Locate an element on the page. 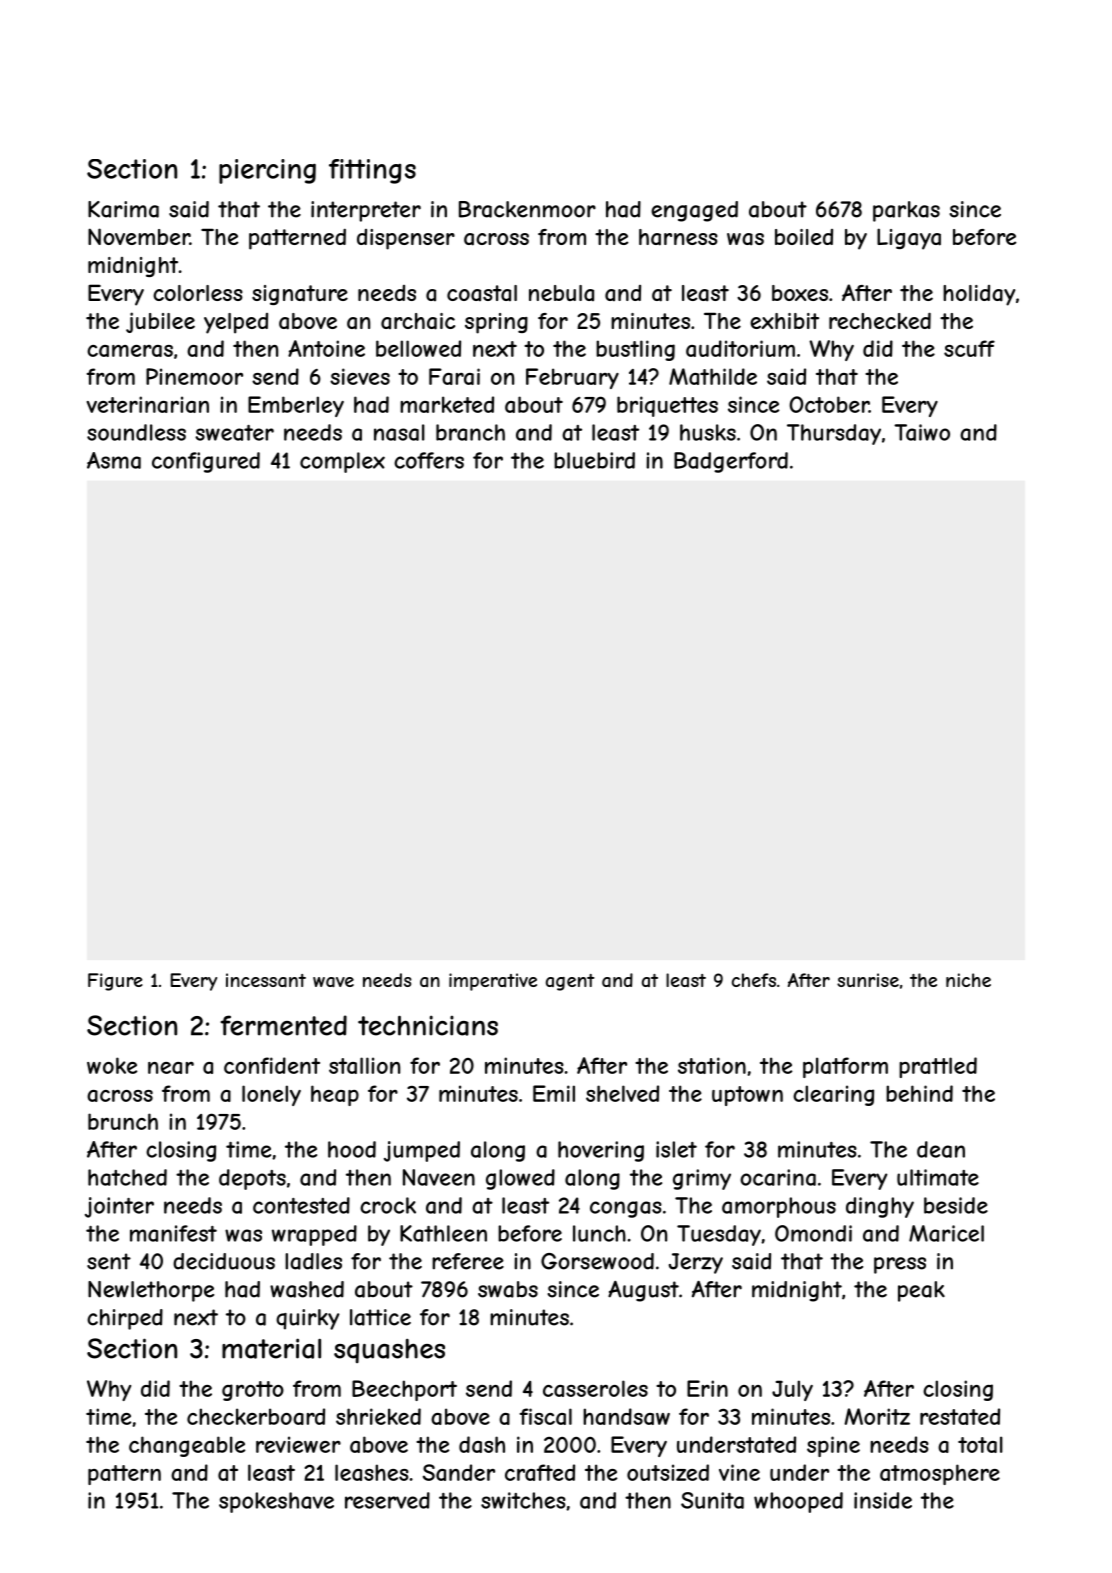 The width and height of the document is (1112, 1573). incessant is located at coordinates (266, 980).
